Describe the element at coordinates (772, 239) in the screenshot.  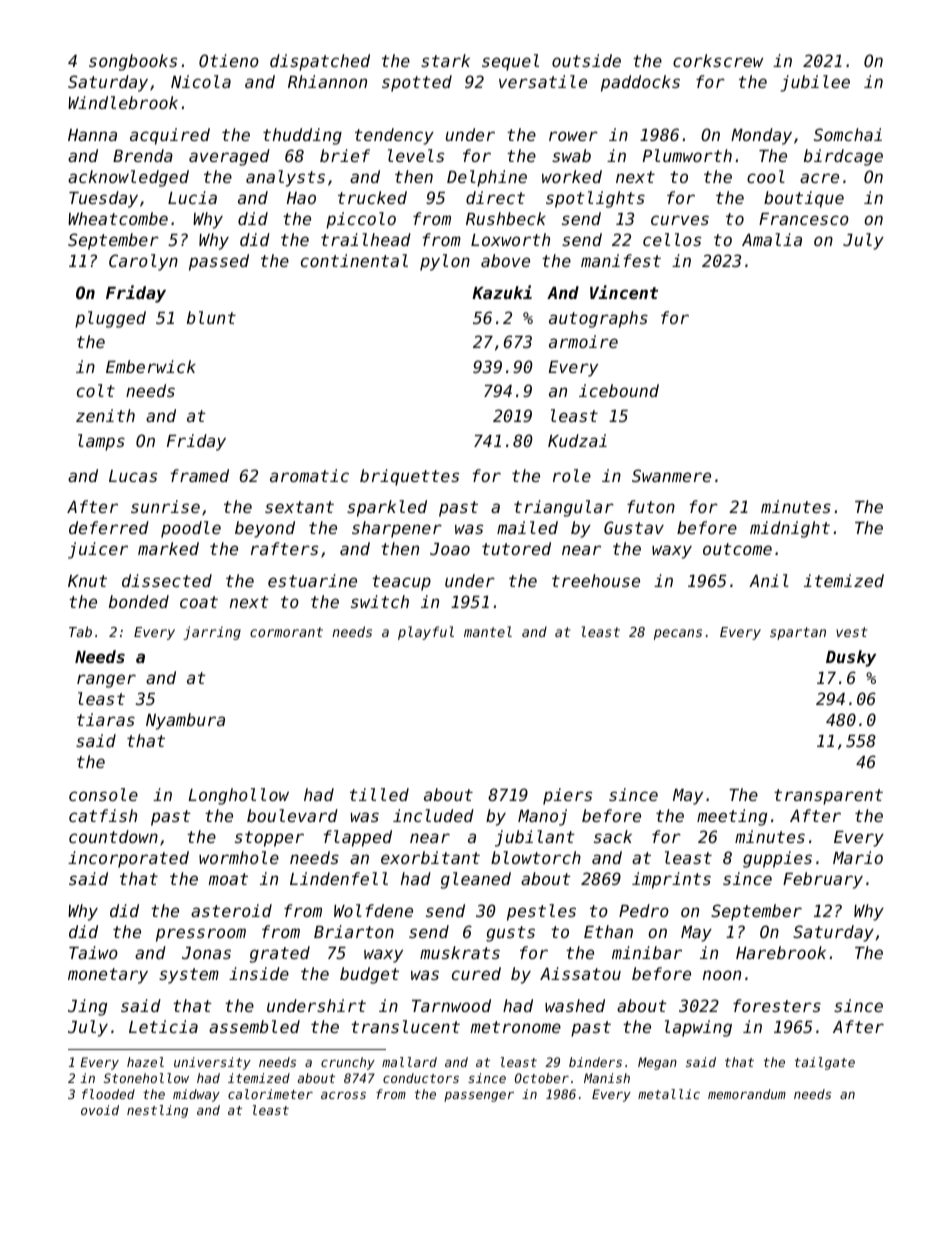
I see `Amalia` at that location.
